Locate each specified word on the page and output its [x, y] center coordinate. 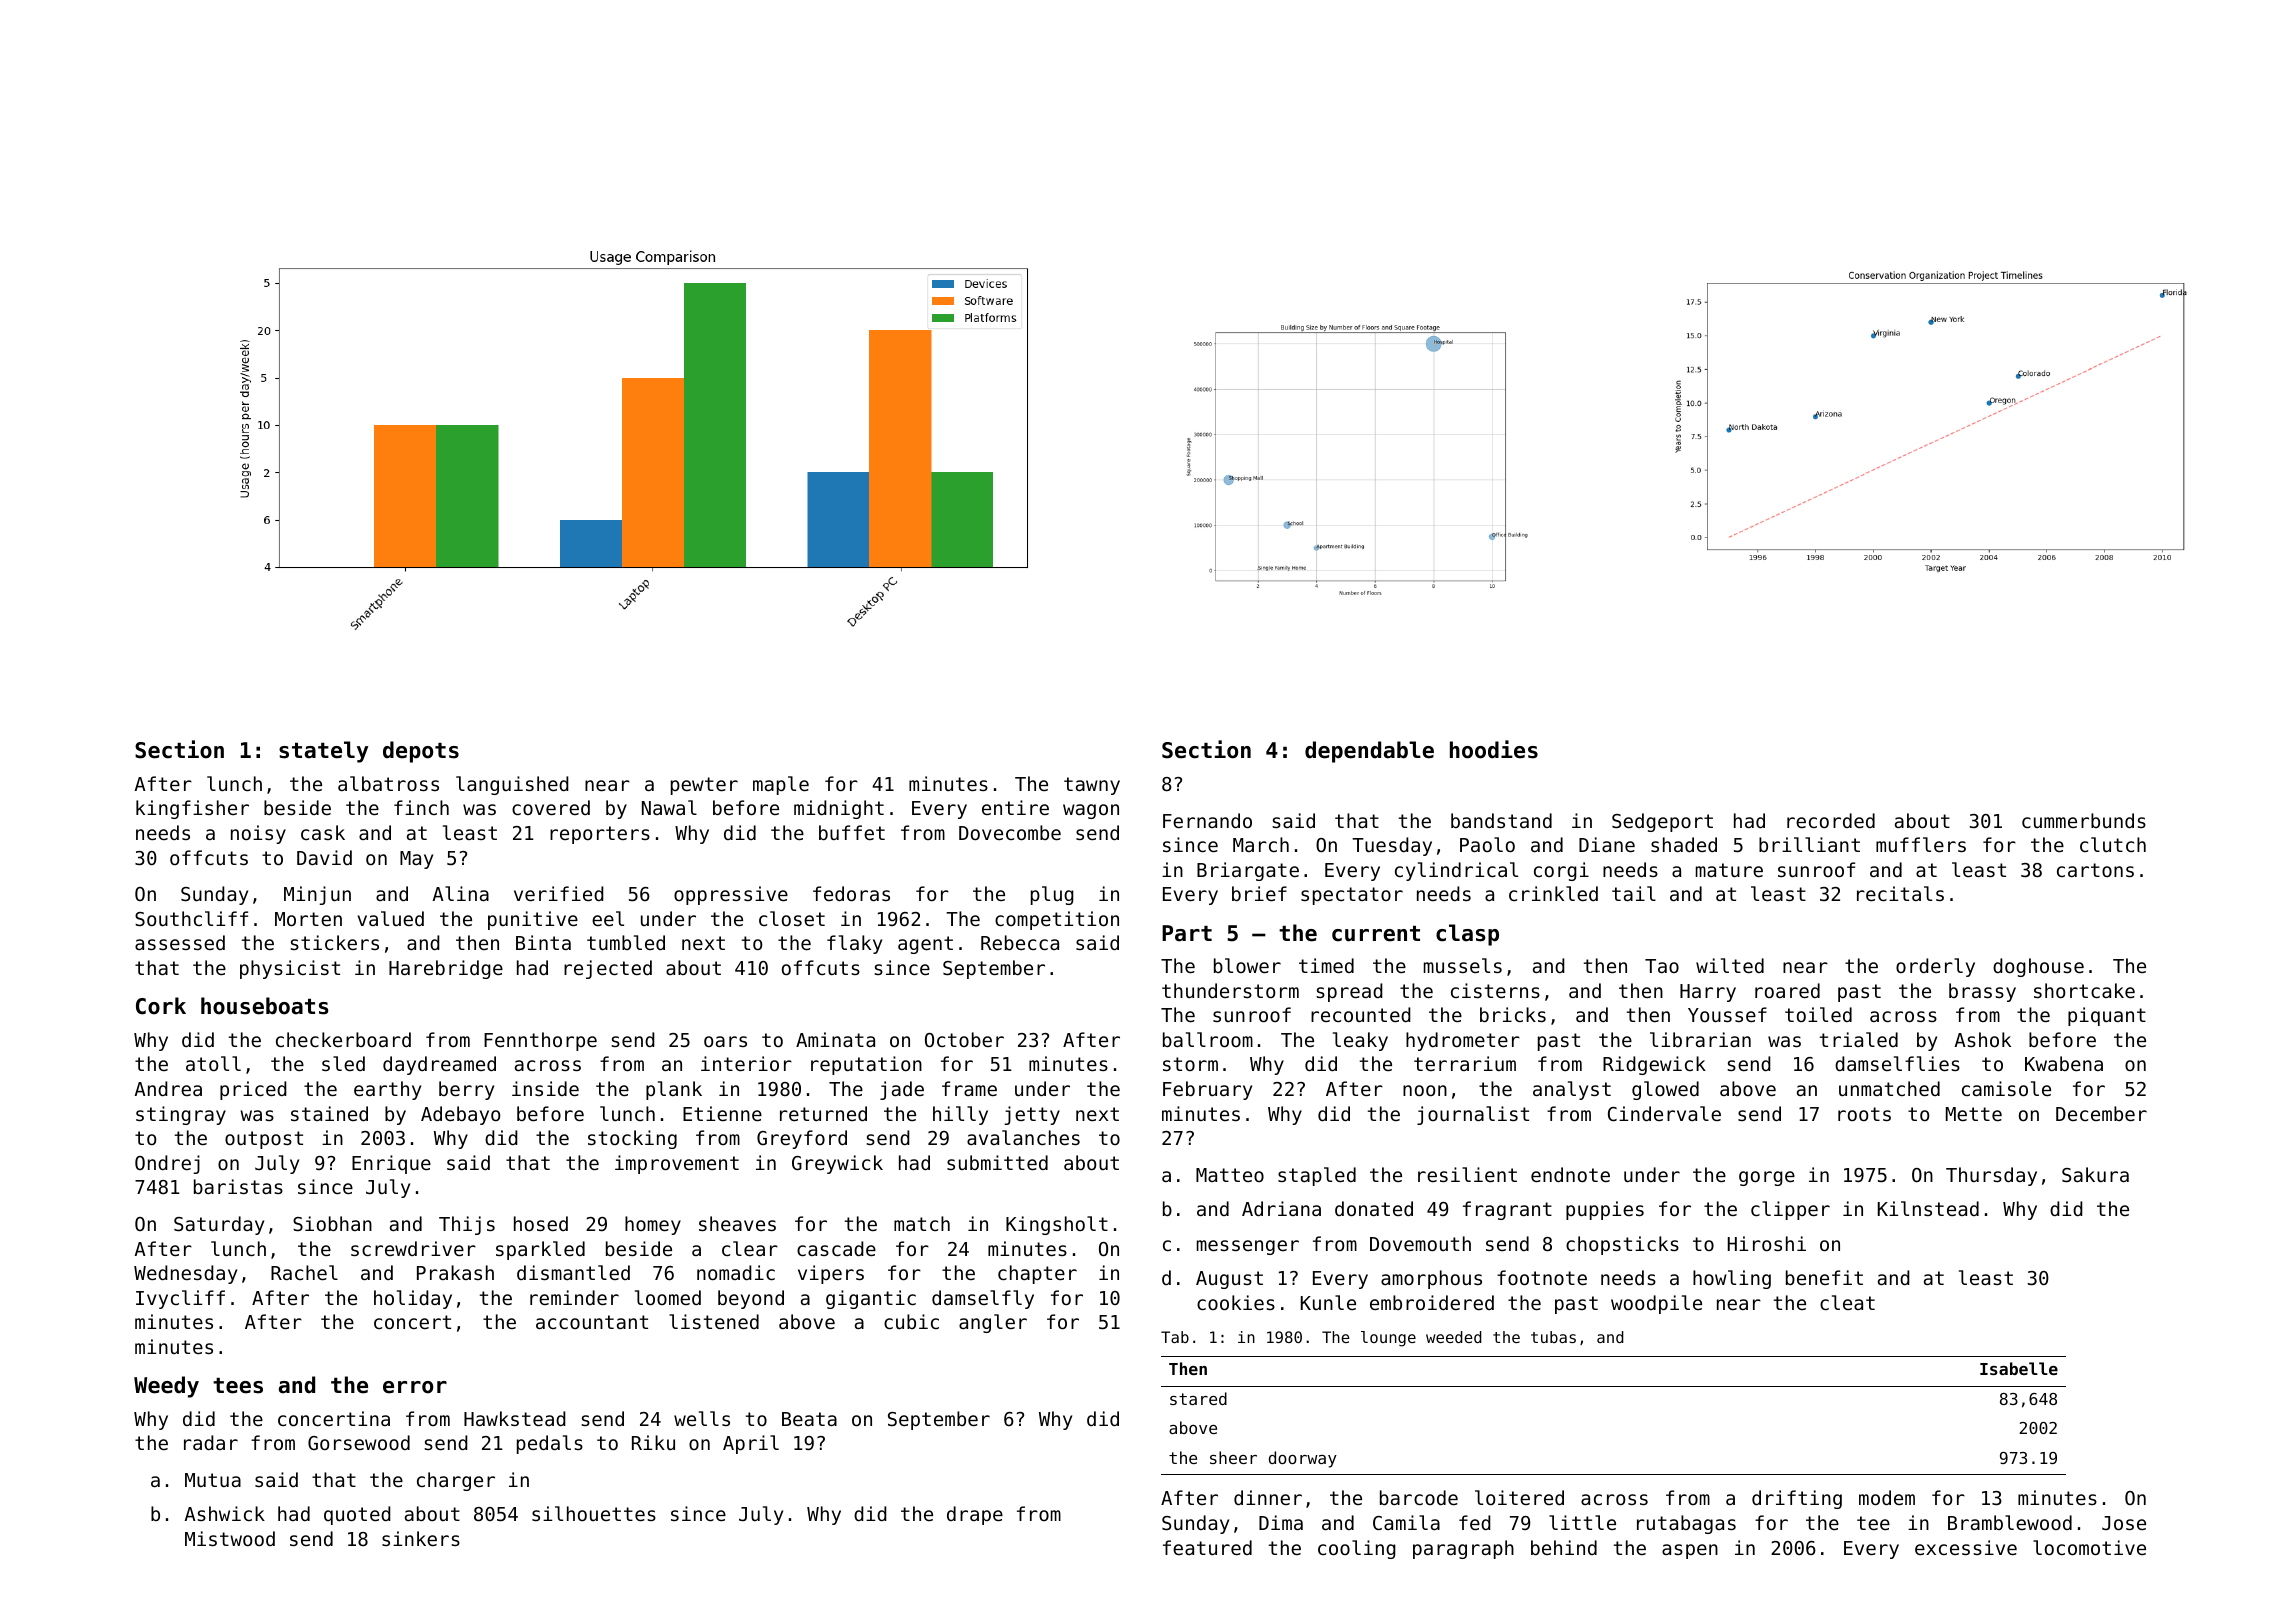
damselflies [1897, 1063]
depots [421, 752]
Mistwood [230, 1538]
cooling [1357, 1549]
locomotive [2089, 1547]
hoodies [1494, 749]
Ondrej [167, 1164]
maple [781, 785]
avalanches [1023, 1137]
